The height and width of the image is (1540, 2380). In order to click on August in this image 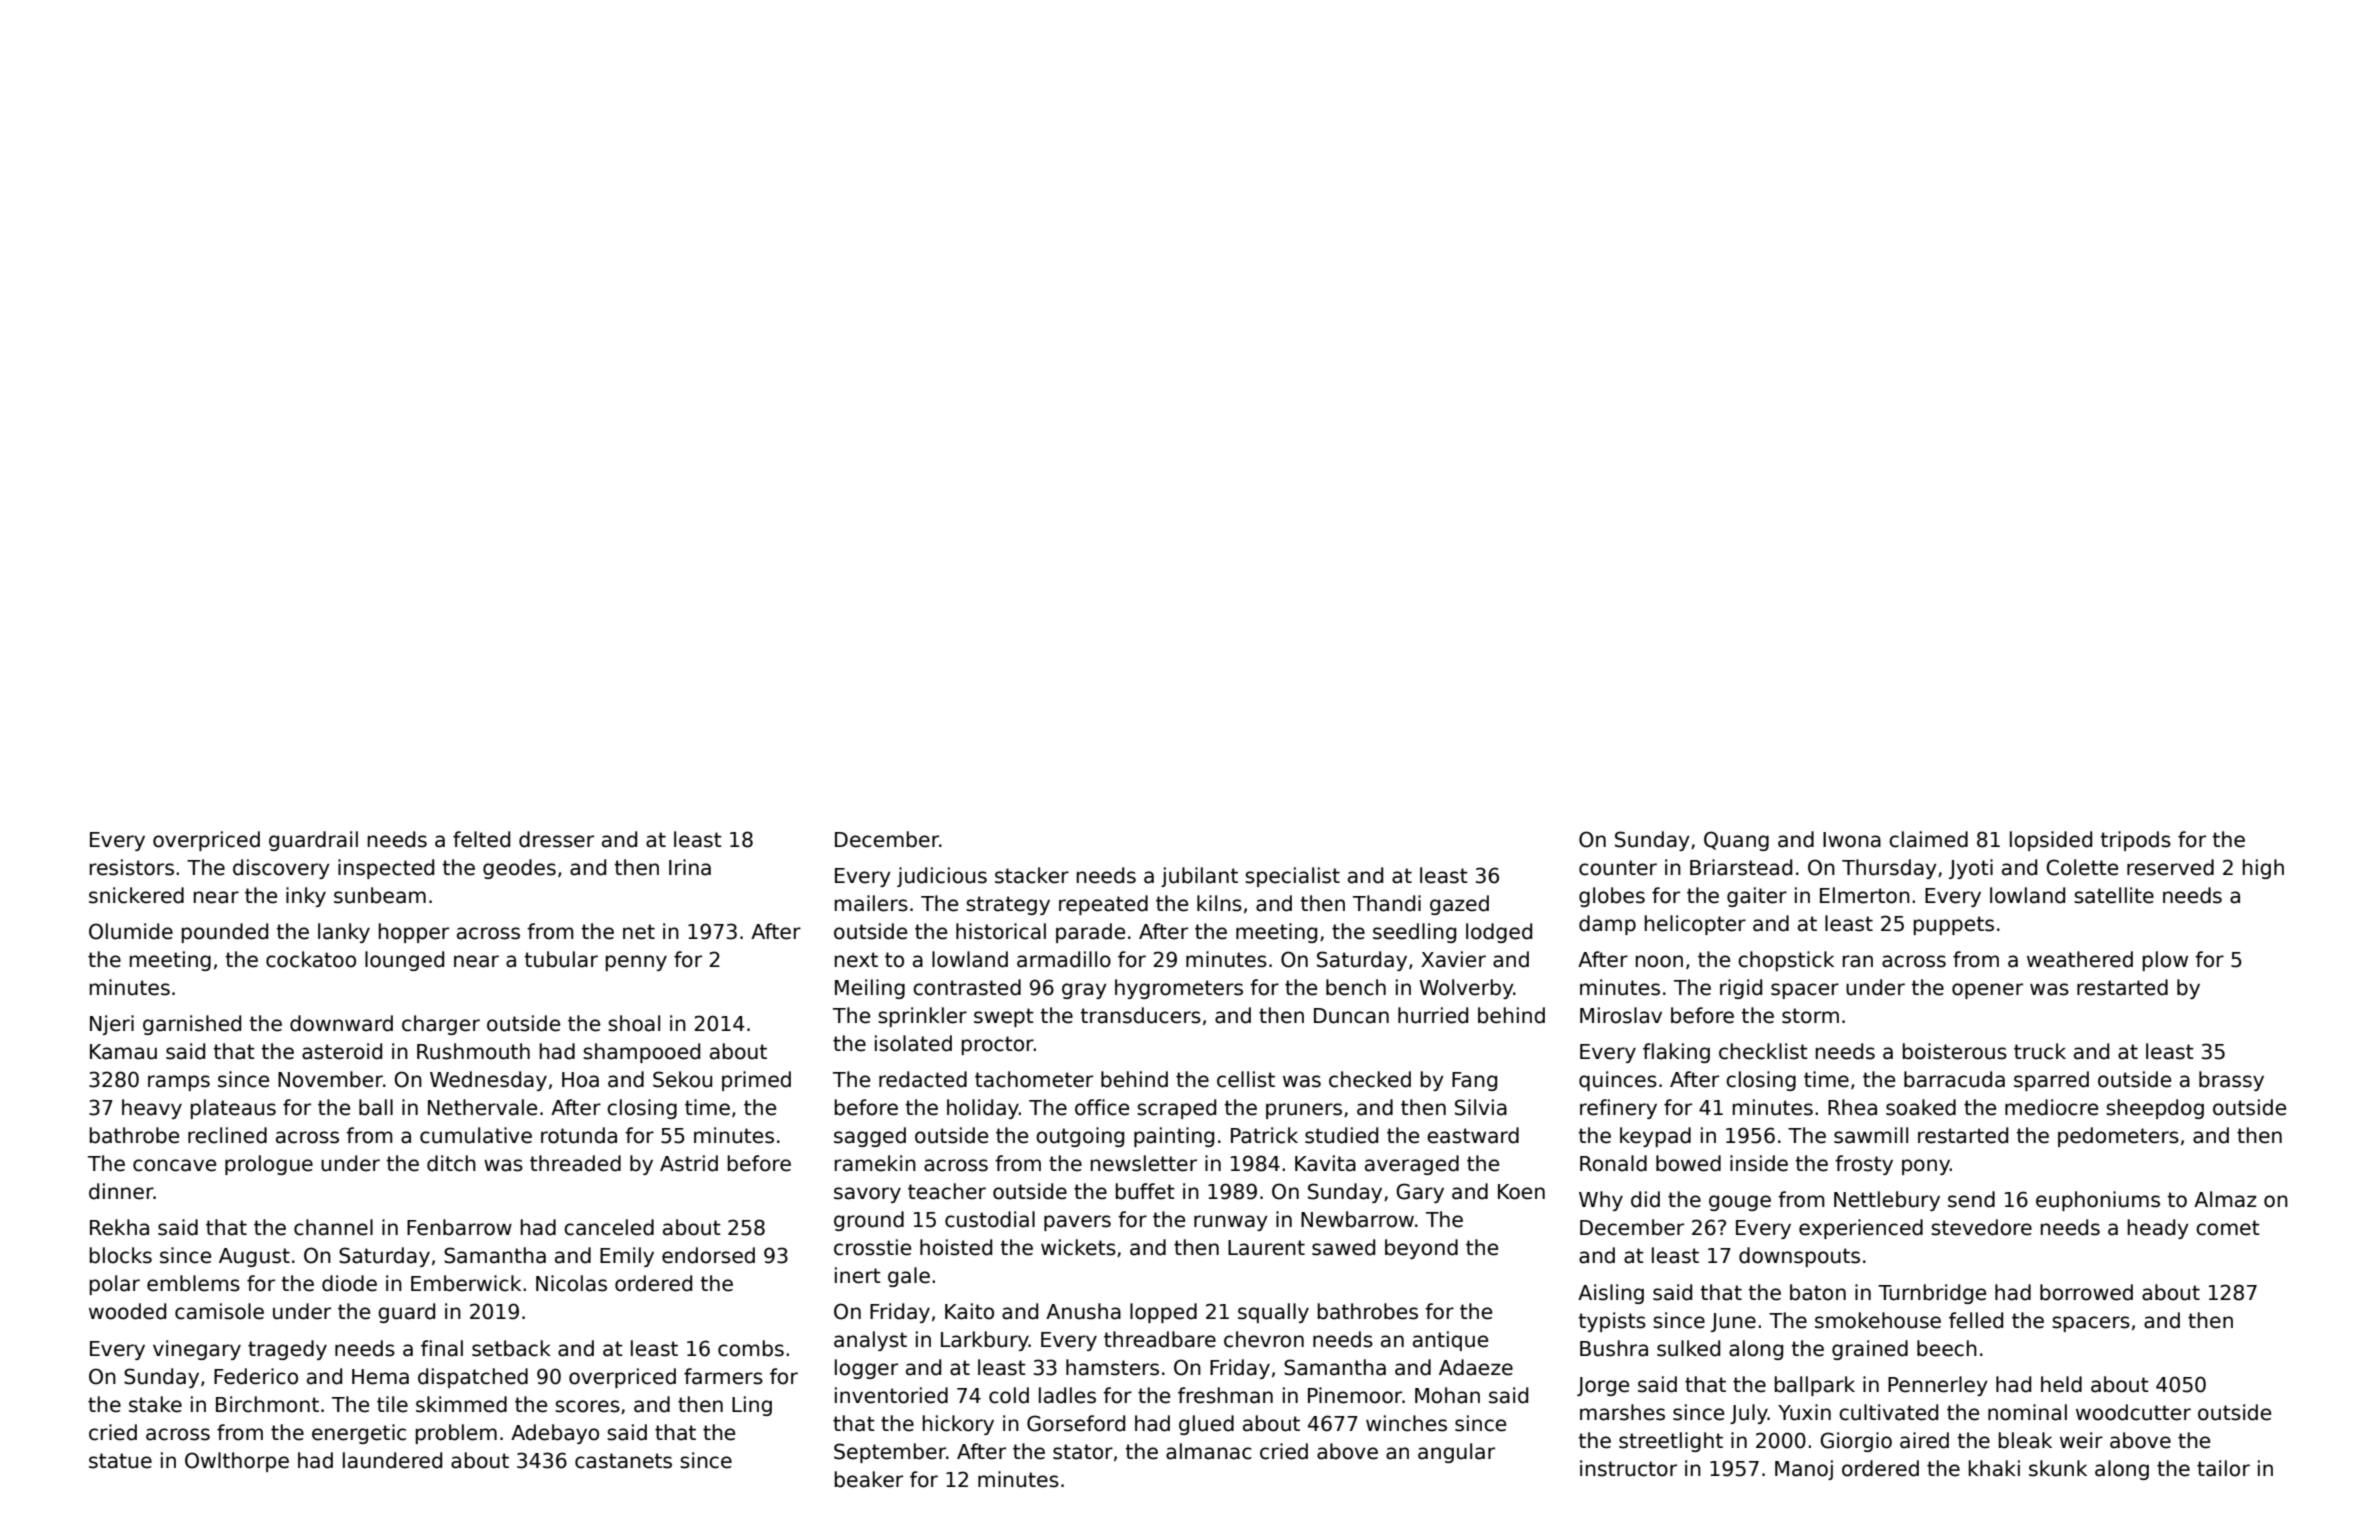, I will do `click(254, 1257)`.
